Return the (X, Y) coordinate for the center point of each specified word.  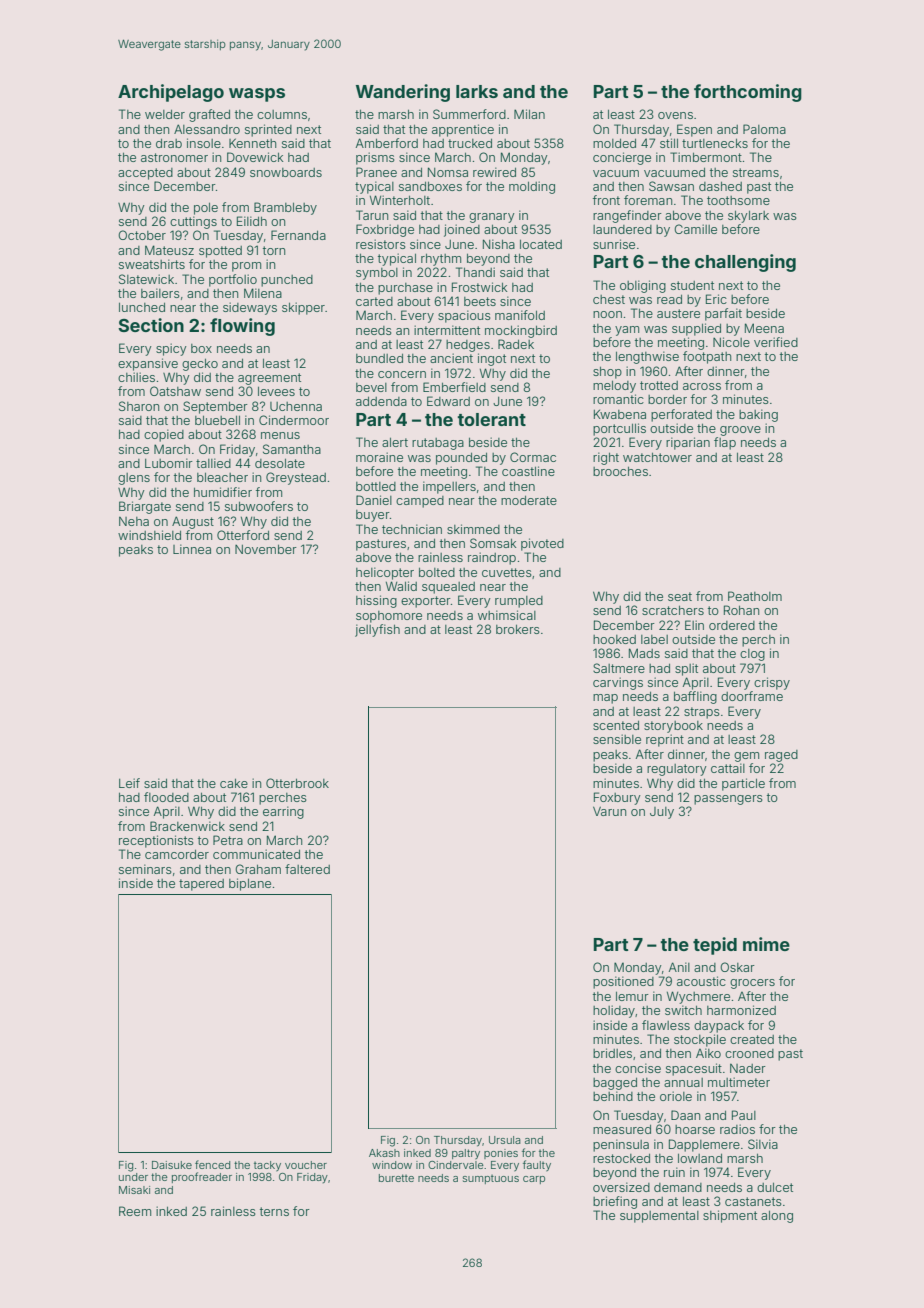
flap (725, 443)
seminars (145, 869)
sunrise (614, 244)
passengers (728, 800)
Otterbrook (297, 783)
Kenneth (252, 143)
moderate (529, 500)
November (266, 549)
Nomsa (448, 172)
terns (274, 1211)
